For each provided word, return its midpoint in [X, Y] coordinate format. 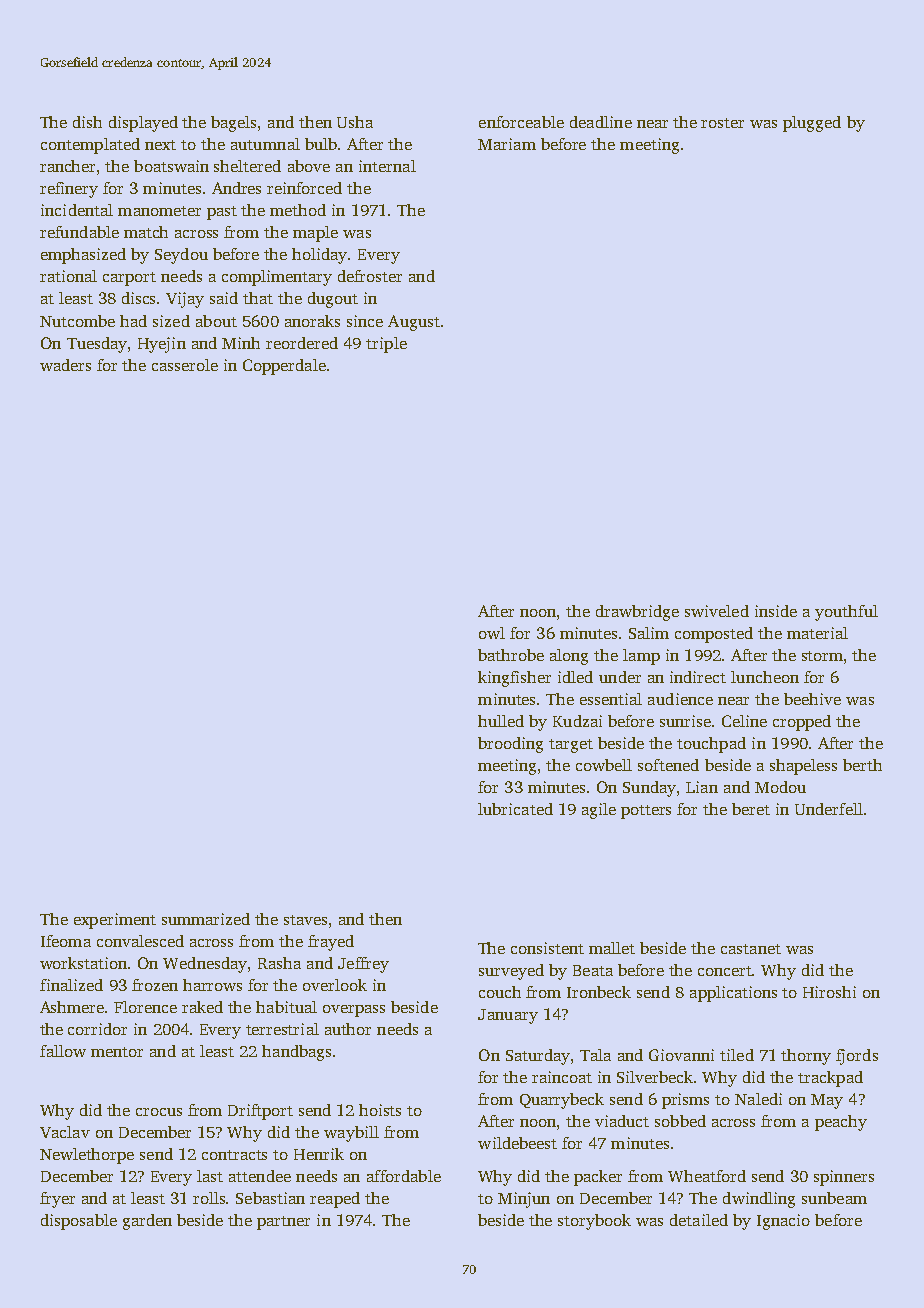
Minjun [524, 1200]
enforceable [521, 122]
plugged [812, 124]
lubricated [515, 809]
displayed [143, 124]
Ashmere [72, 1007]
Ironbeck [599, 992]
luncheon [765, 677]
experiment [115, 921]
